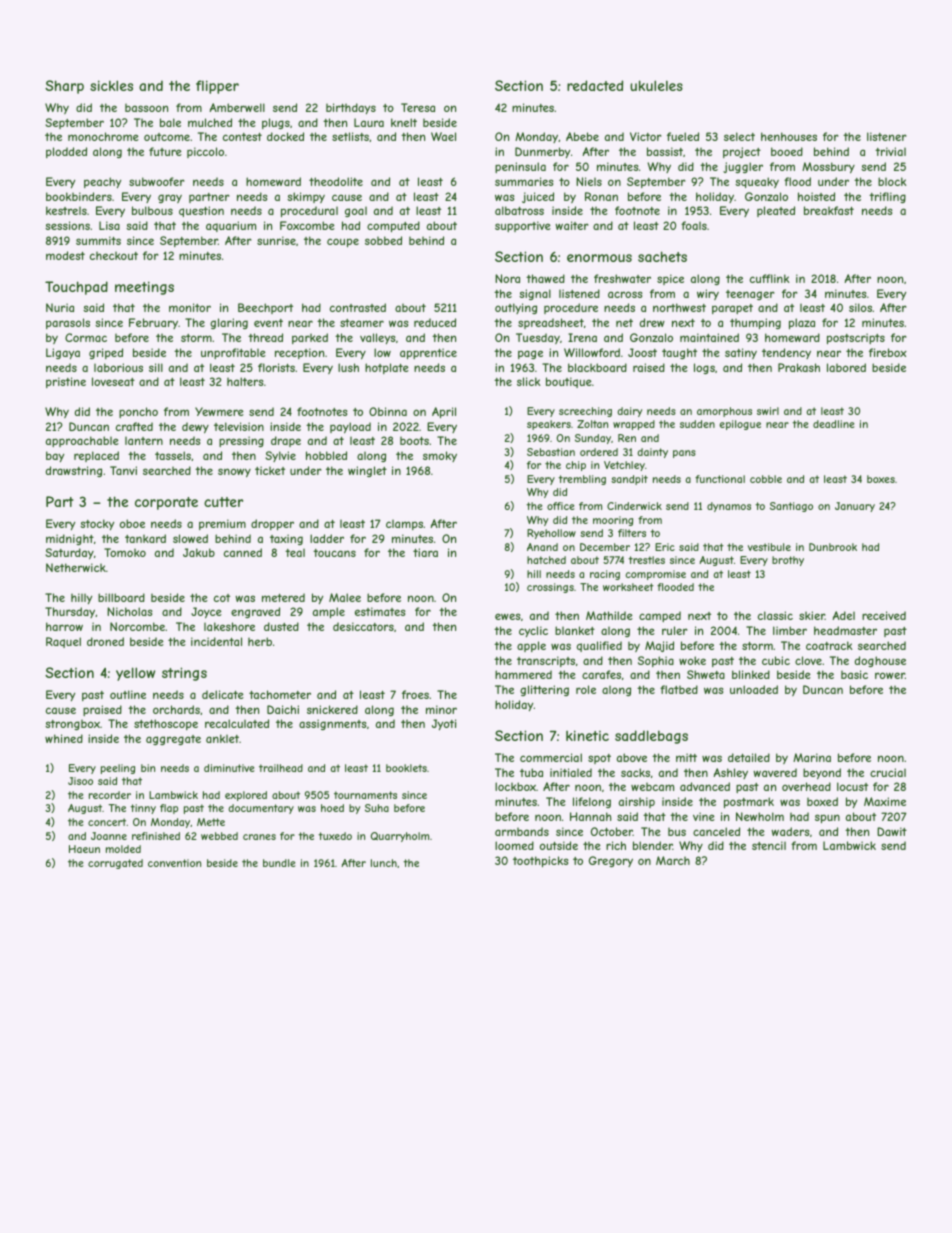 This document has width=952, height=1233. I want to click on listener, so click(887, 136).
